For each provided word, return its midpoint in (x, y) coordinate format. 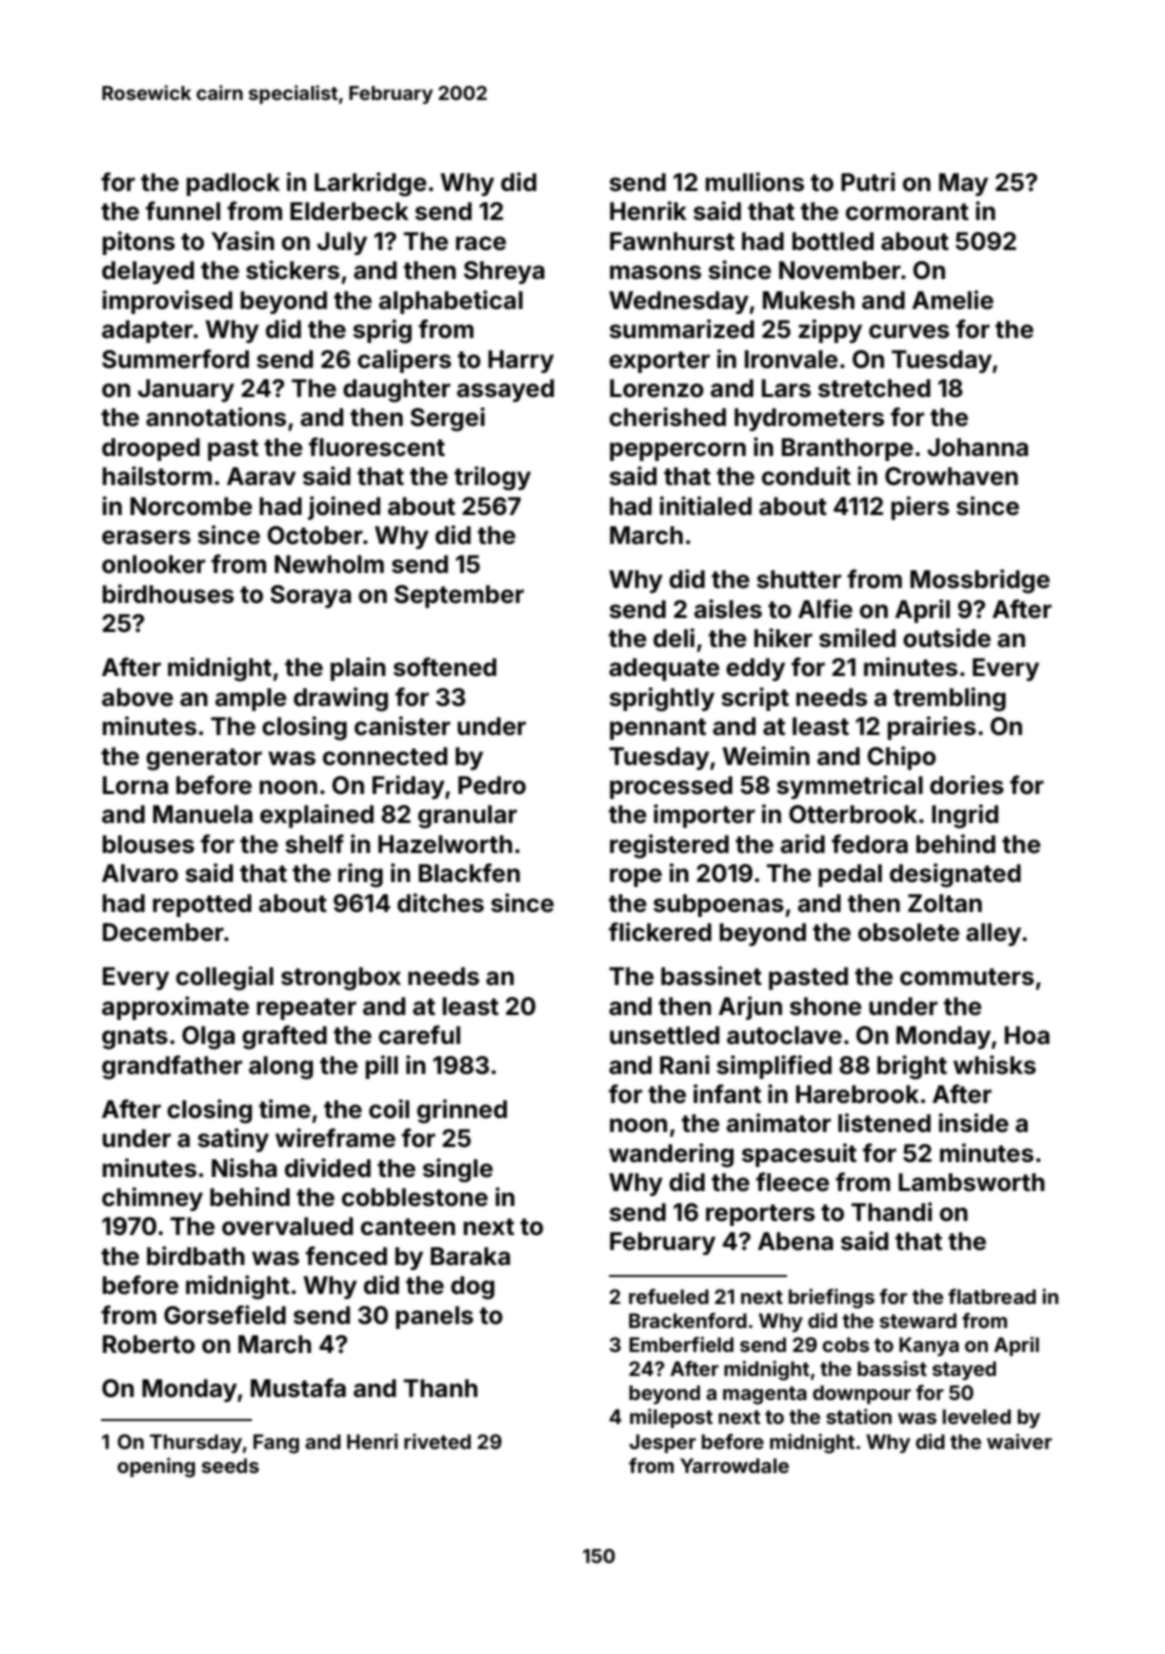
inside (974, 1123)
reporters (760, 1215)
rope (636, 877)
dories (967, 785)
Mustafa (298, 1388)
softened (444, 667)
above (137, 697)
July (342, 243)
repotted (202, 905)
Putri (868, 181)
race (481, 243)
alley (993, 934)
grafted (284, 1037)
